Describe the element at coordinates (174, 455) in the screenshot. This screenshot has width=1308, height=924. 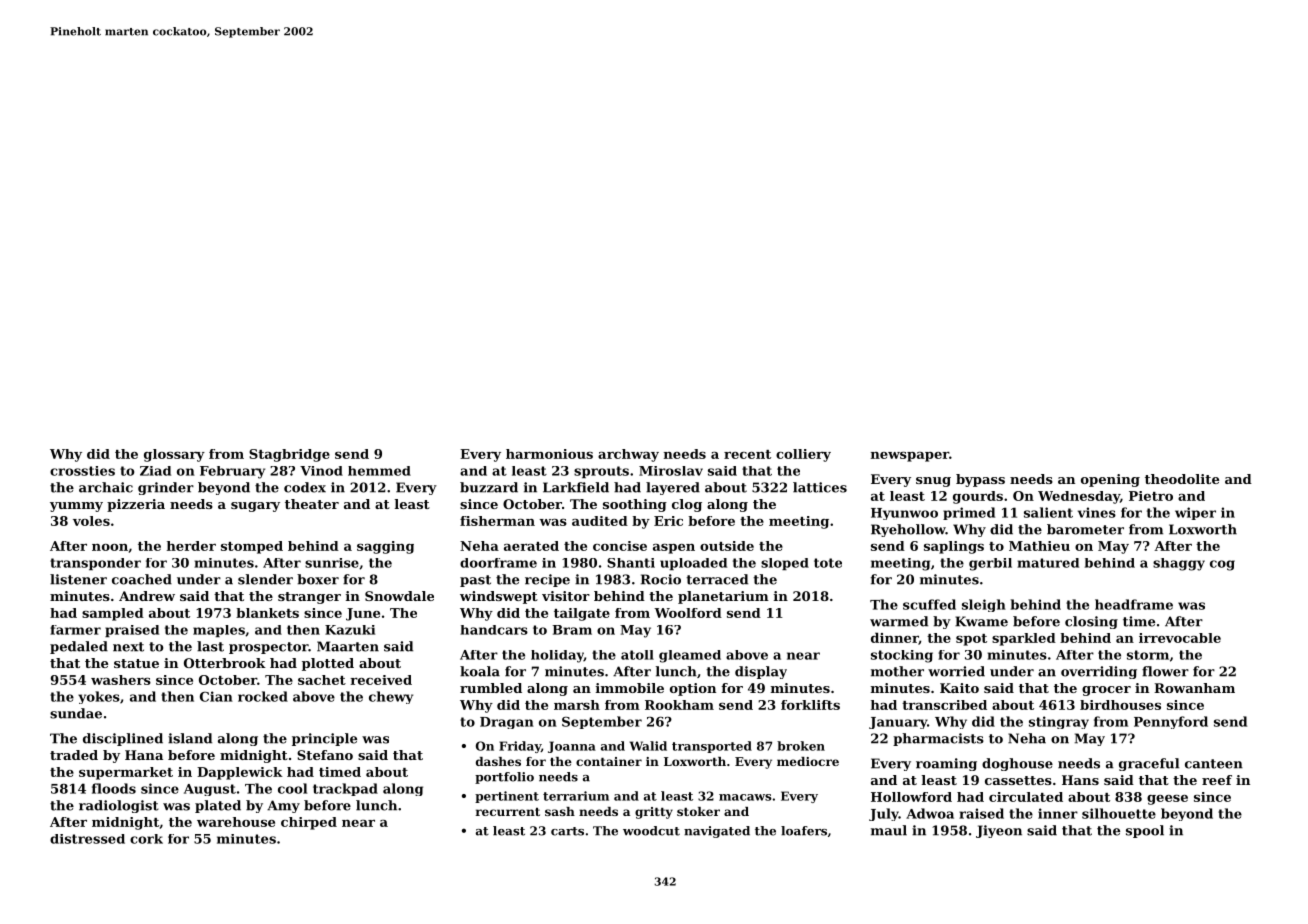
I see `glossary` at that location.
